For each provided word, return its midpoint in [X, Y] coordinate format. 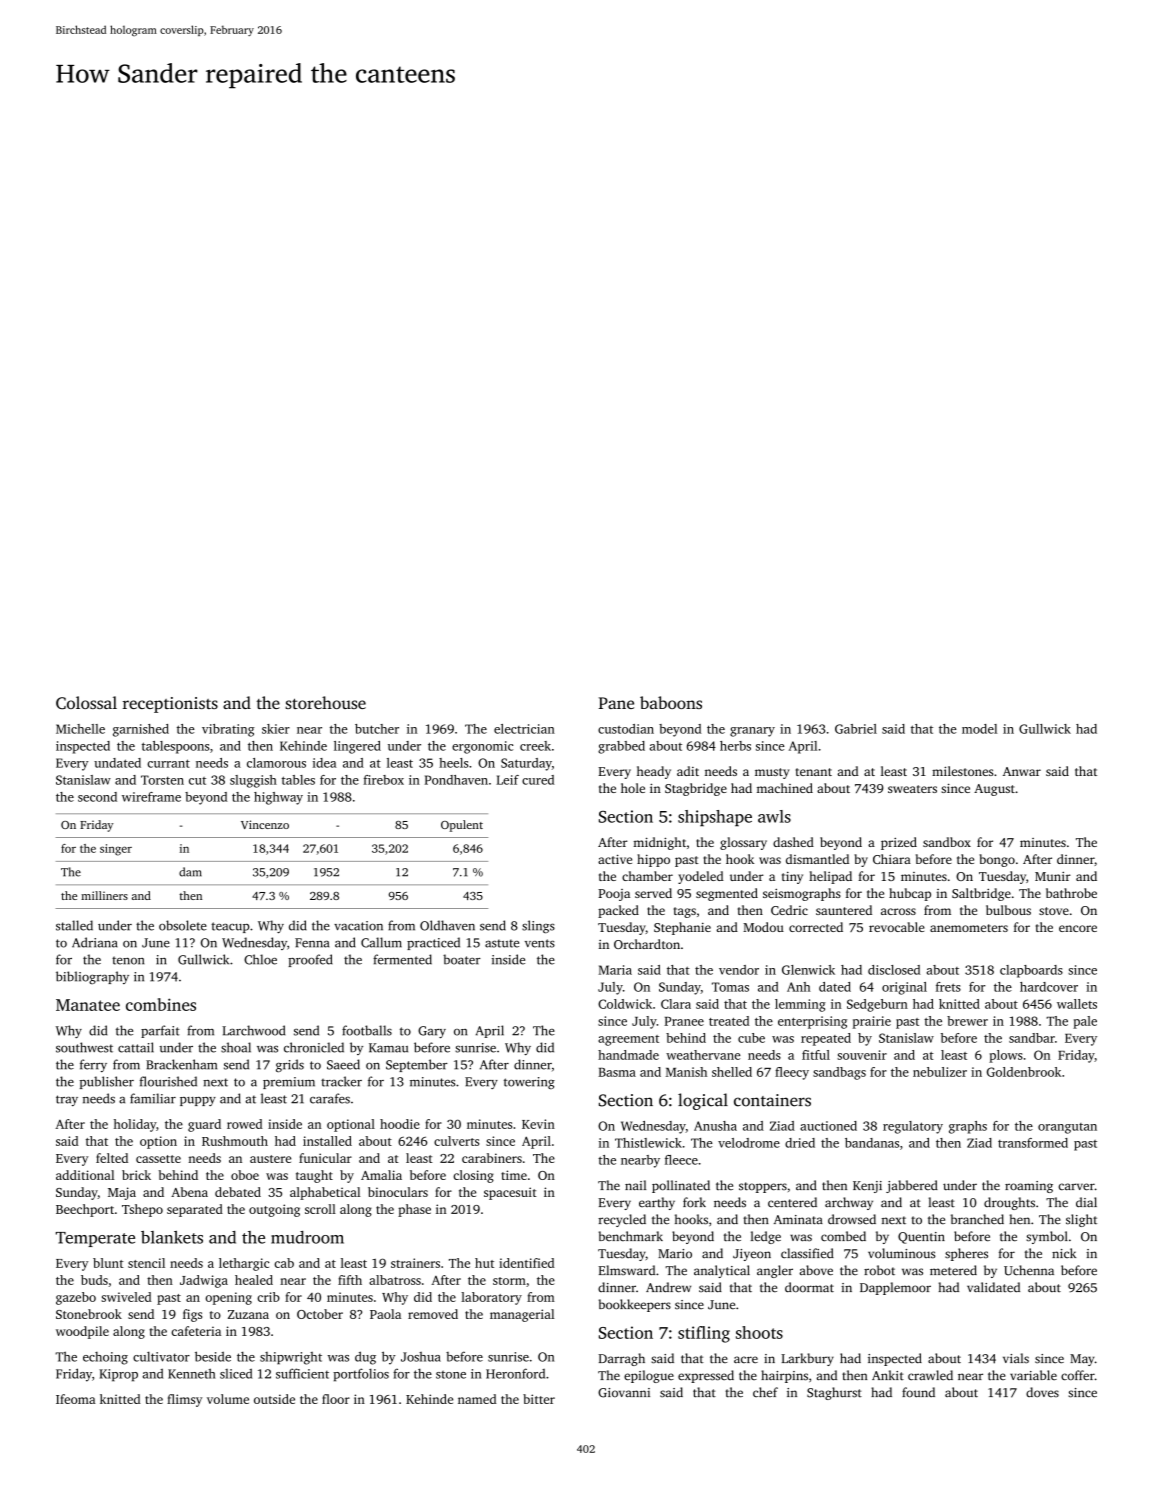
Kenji [867, 1187]
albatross [395, 1280]
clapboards [1031, 971]
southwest [84, 1047]
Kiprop [118, 1375]
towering [529, 1083]
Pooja [614, 895]
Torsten [162, 780]
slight [1081, 1220]
